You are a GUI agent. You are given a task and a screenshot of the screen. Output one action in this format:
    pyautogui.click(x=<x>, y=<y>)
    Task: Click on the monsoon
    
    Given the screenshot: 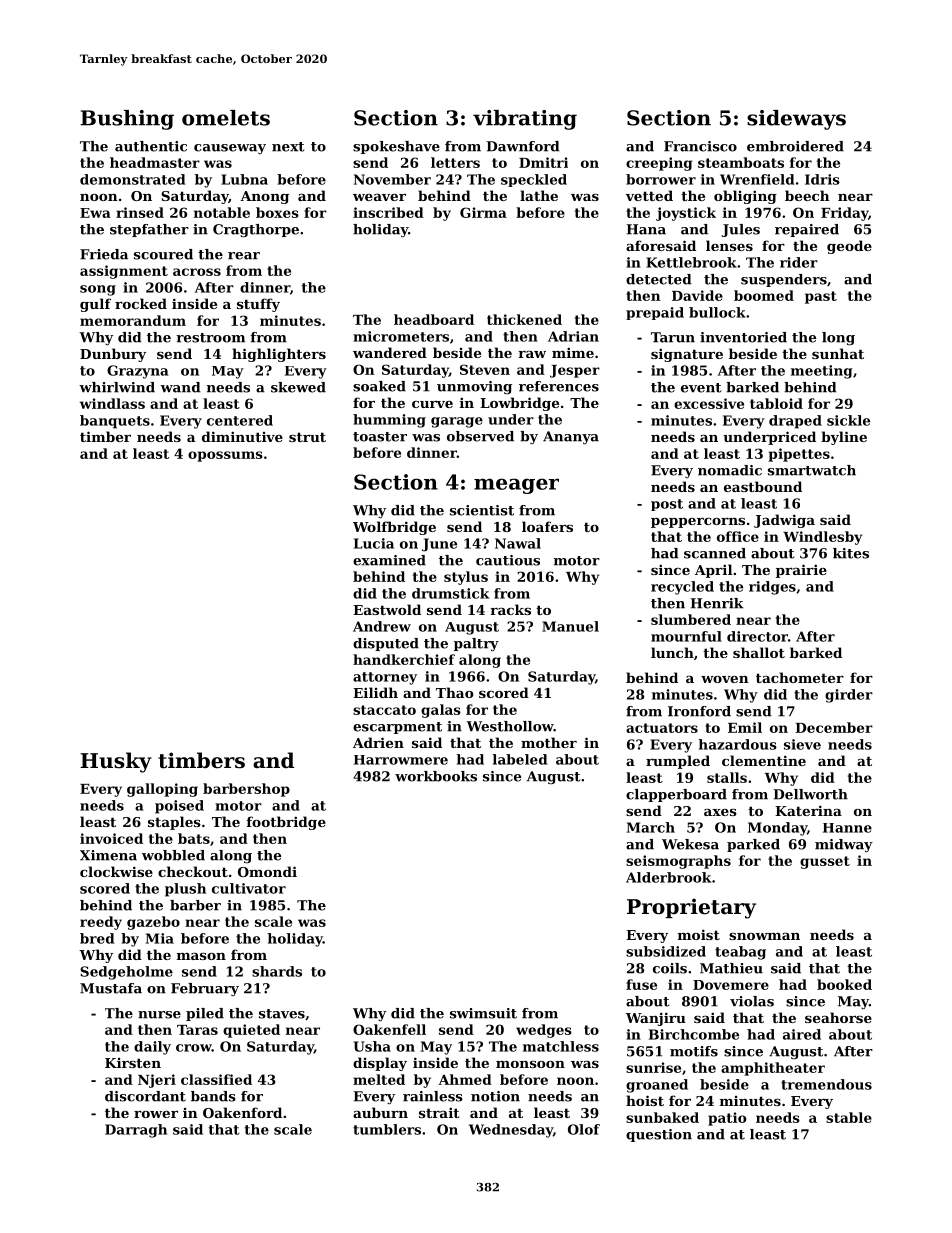 What is the action you would take?
    pyautogui.click(x=530, y=1064)
